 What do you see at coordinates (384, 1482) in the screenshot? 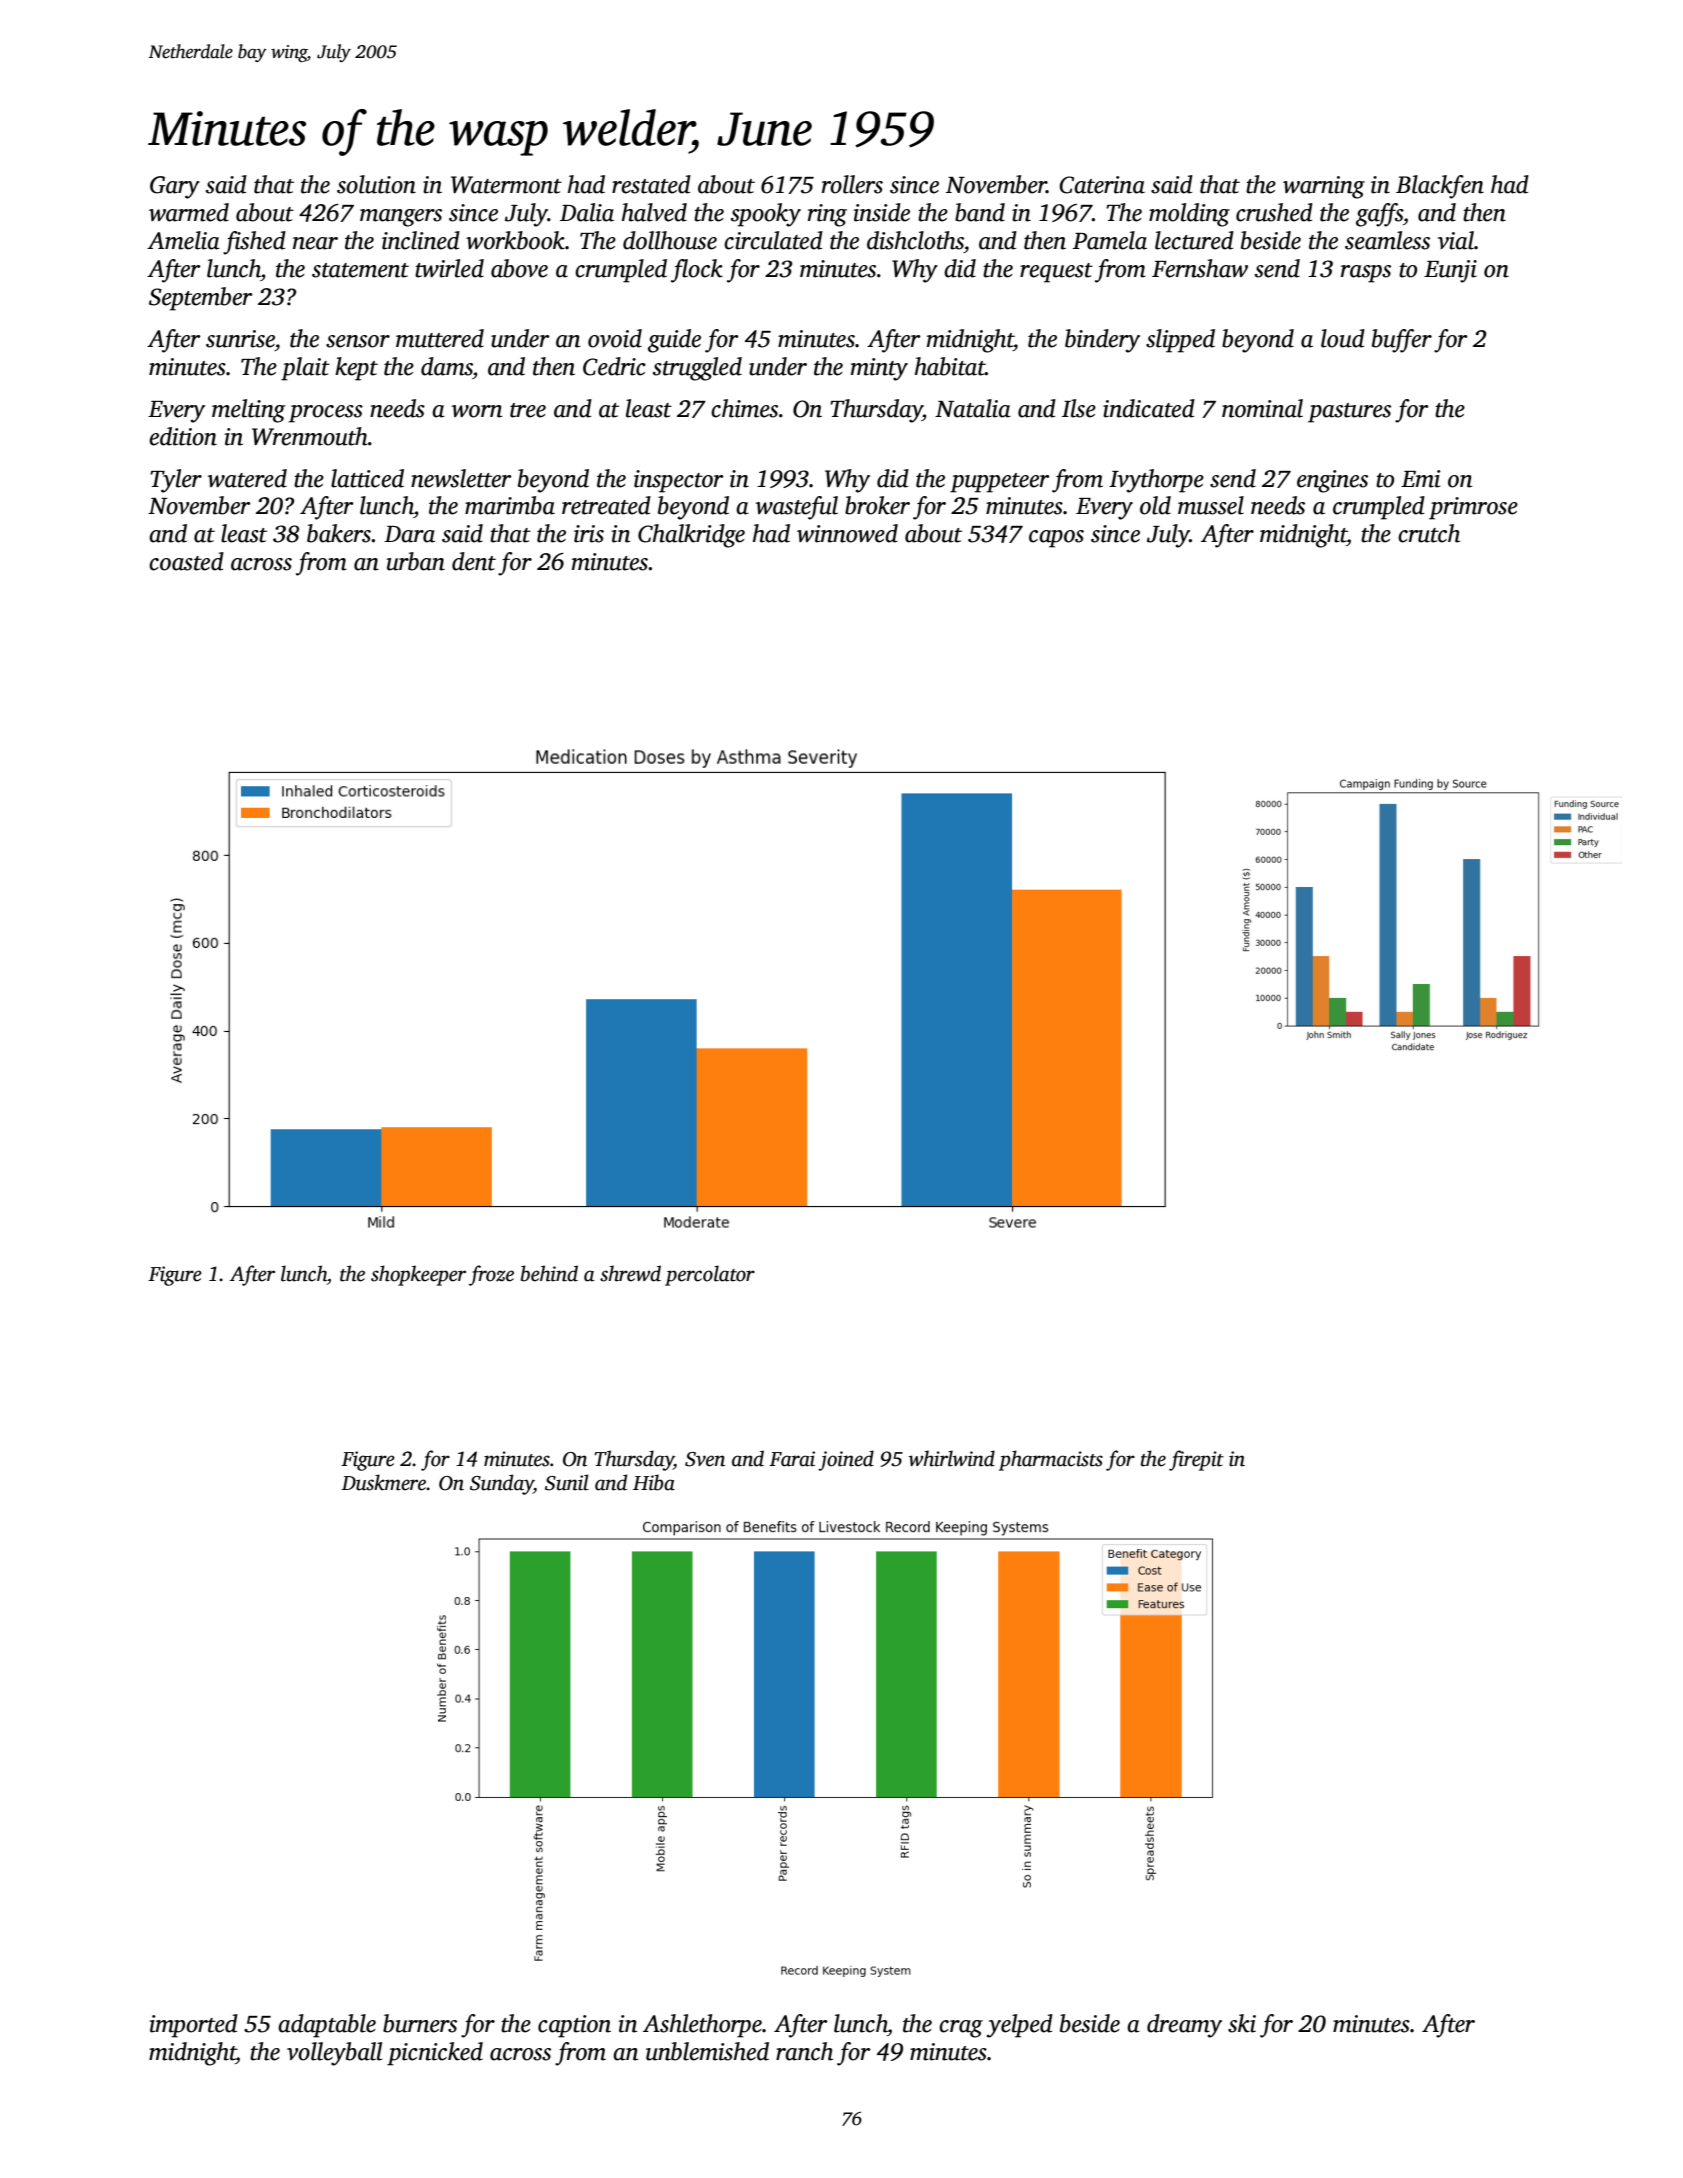
I see `Duskmere` at bounding box center [384, 1482].
